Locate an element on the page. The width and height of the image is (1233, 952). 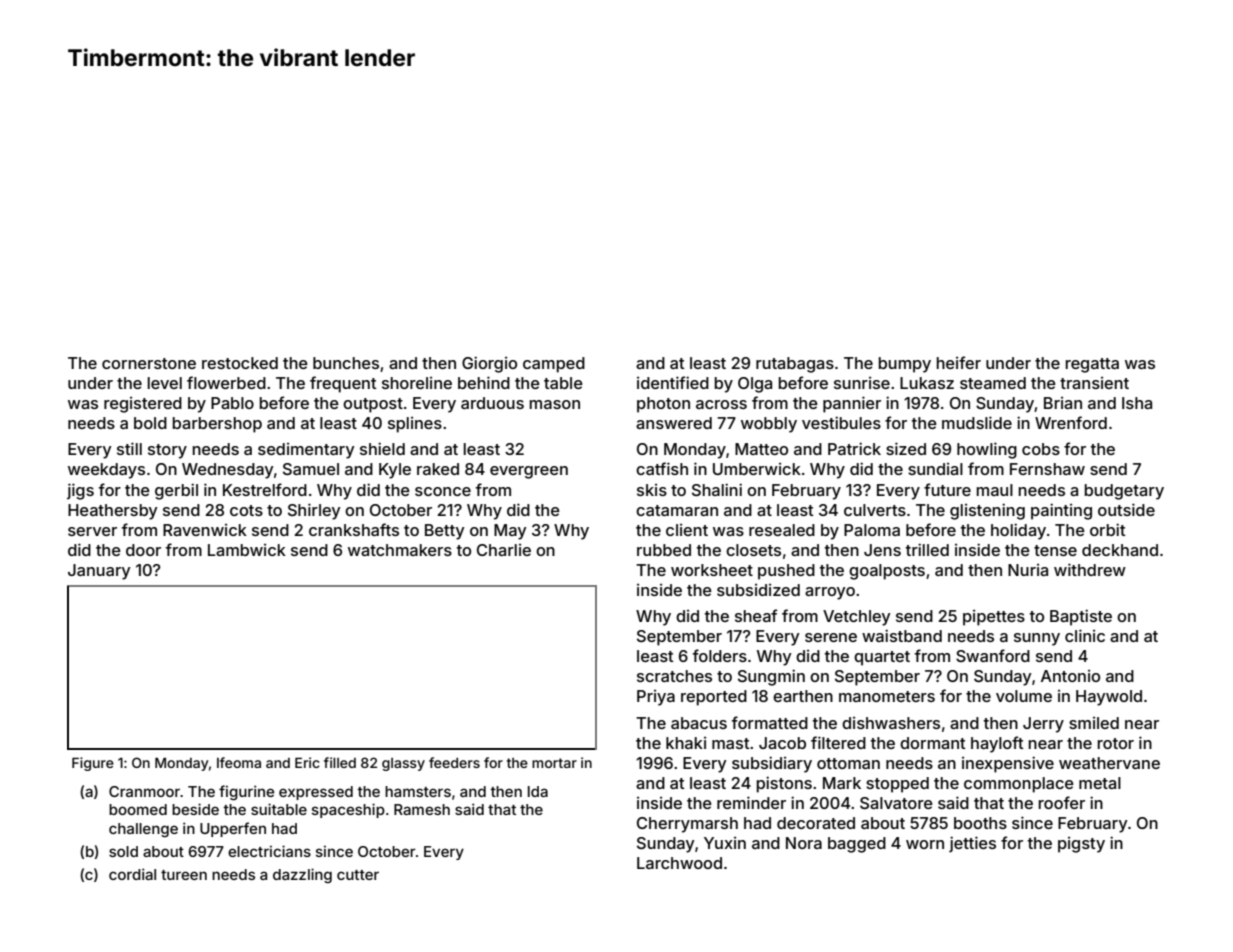
manometers is located at coordinates (887, 696).
